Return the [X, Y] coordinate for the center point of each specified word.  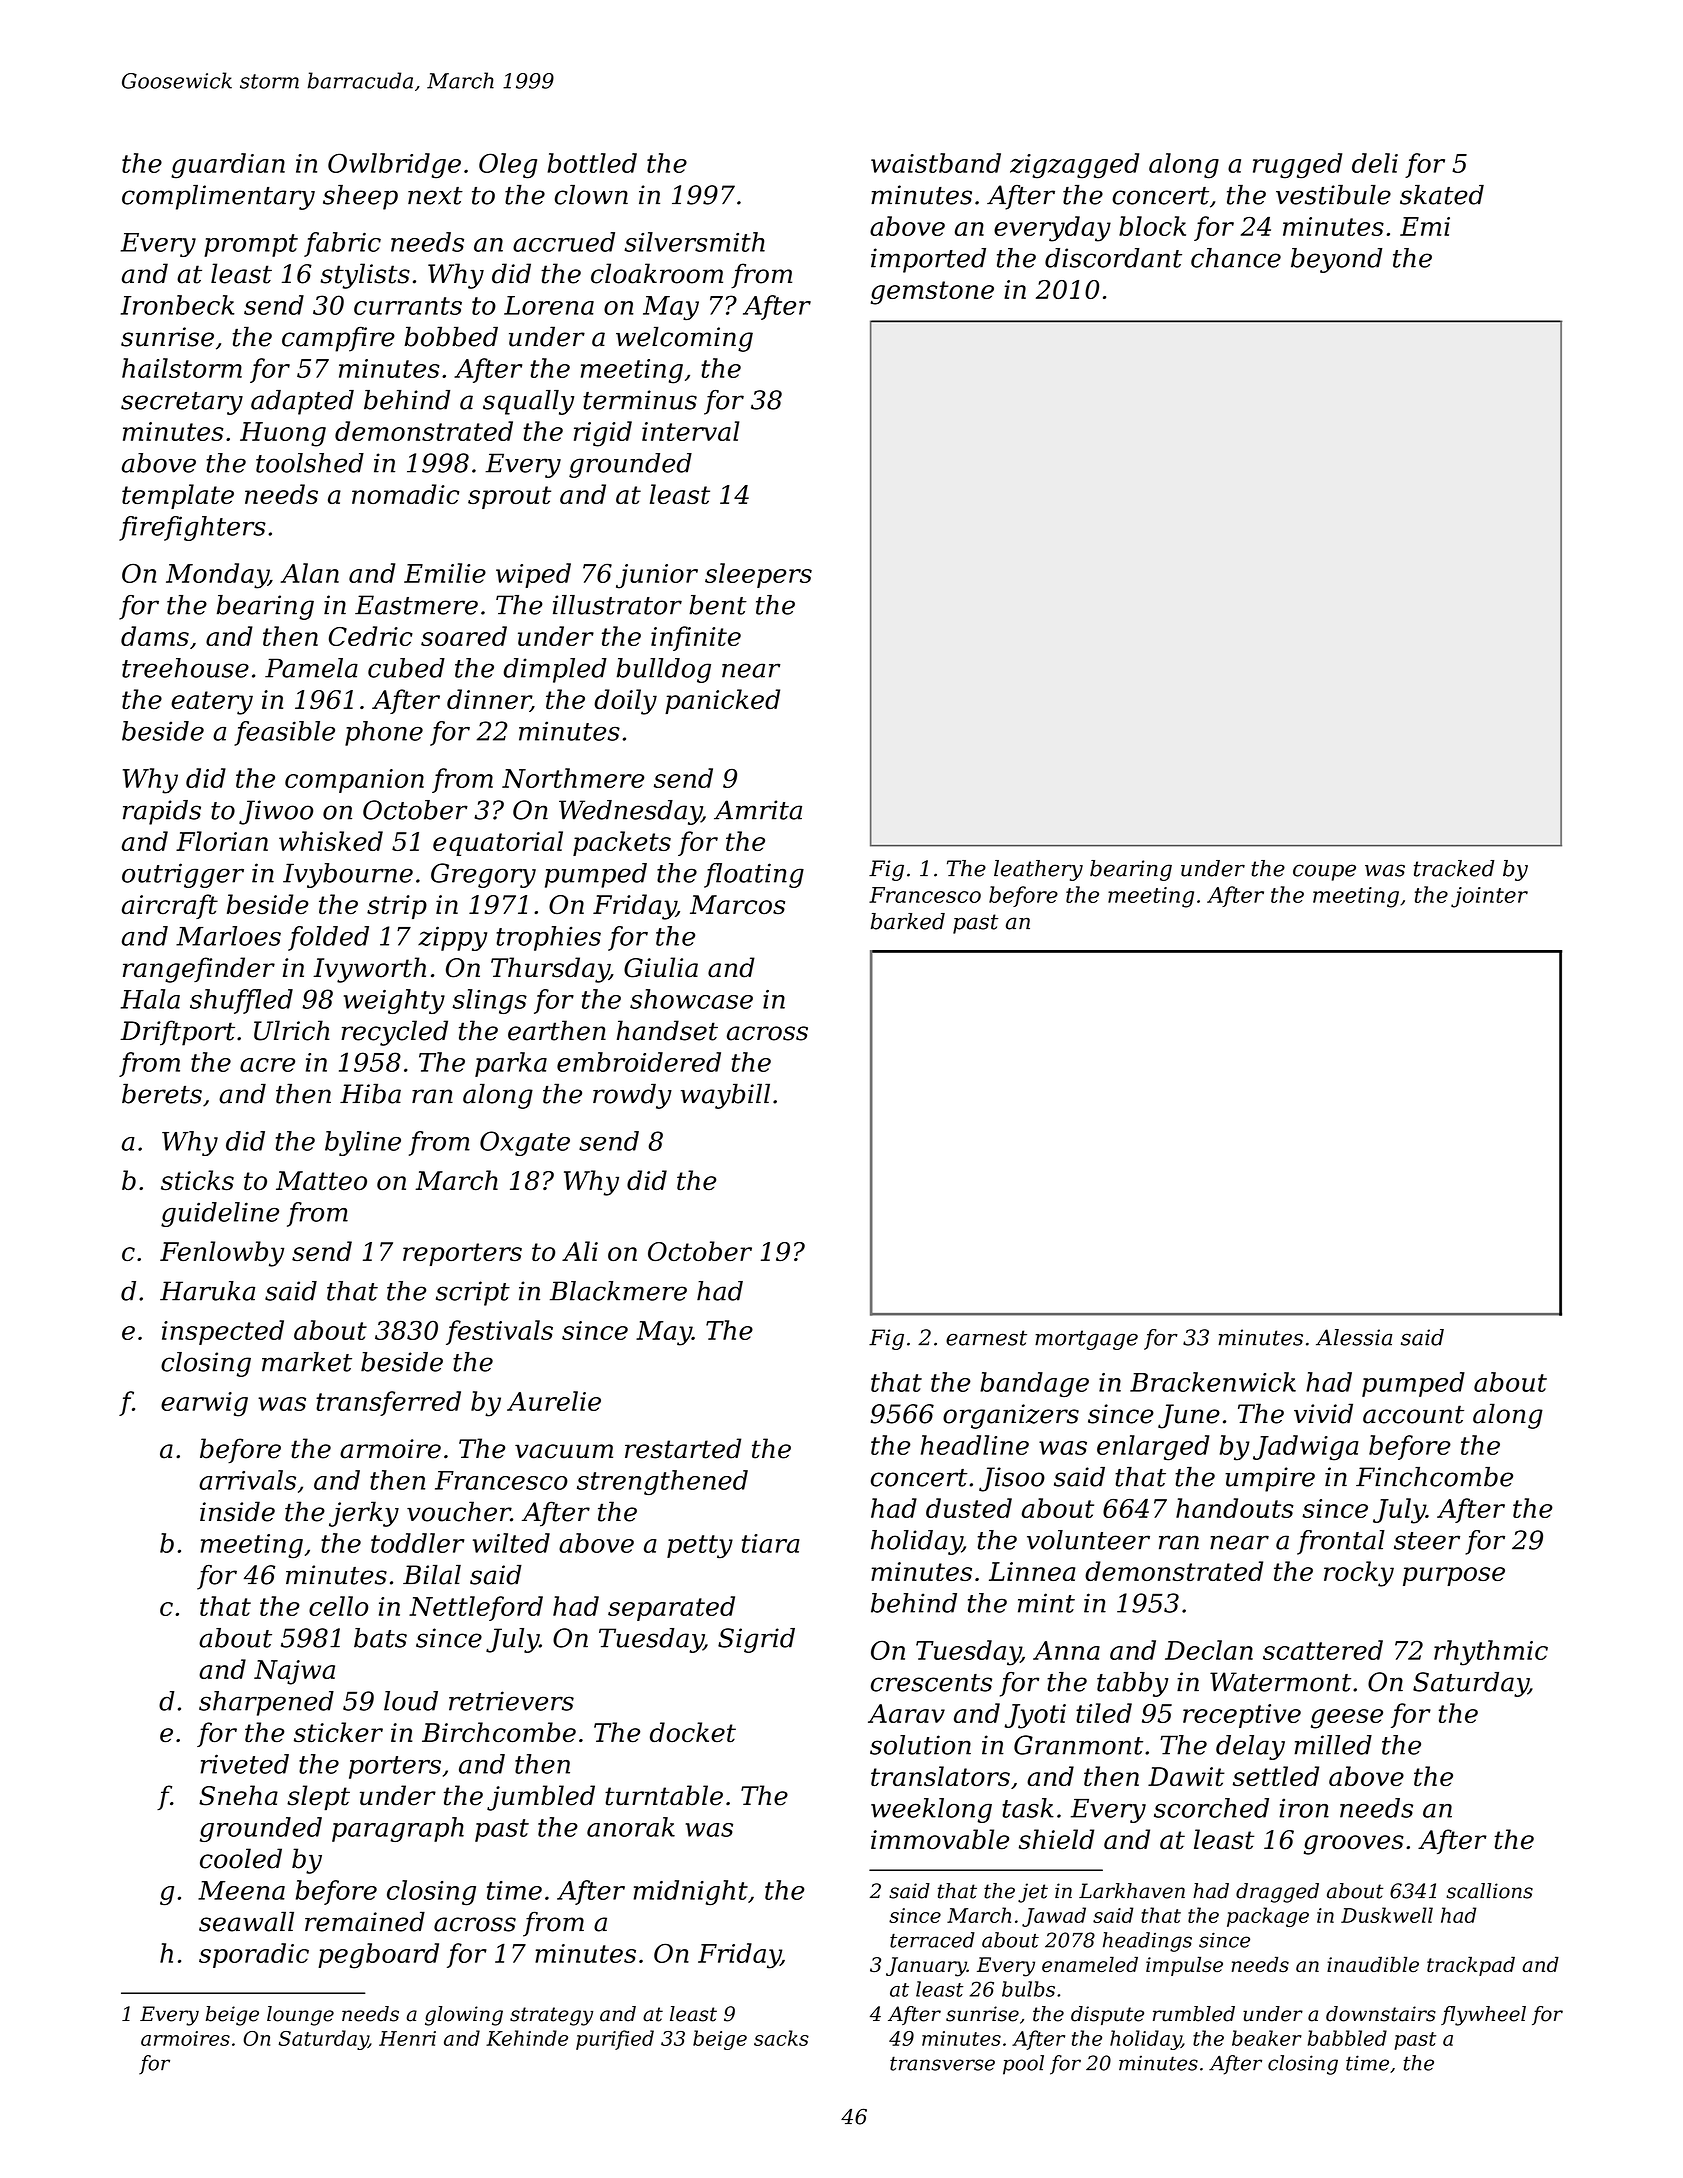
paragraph [398, 1829]
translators [940, 1776]
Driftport [177, 1033]
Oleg [508, 166]
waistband [936, 163]
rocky [1359, 1574]
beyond [1337, 260]
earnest [986, 1338]
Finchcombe [1434, 1477]
